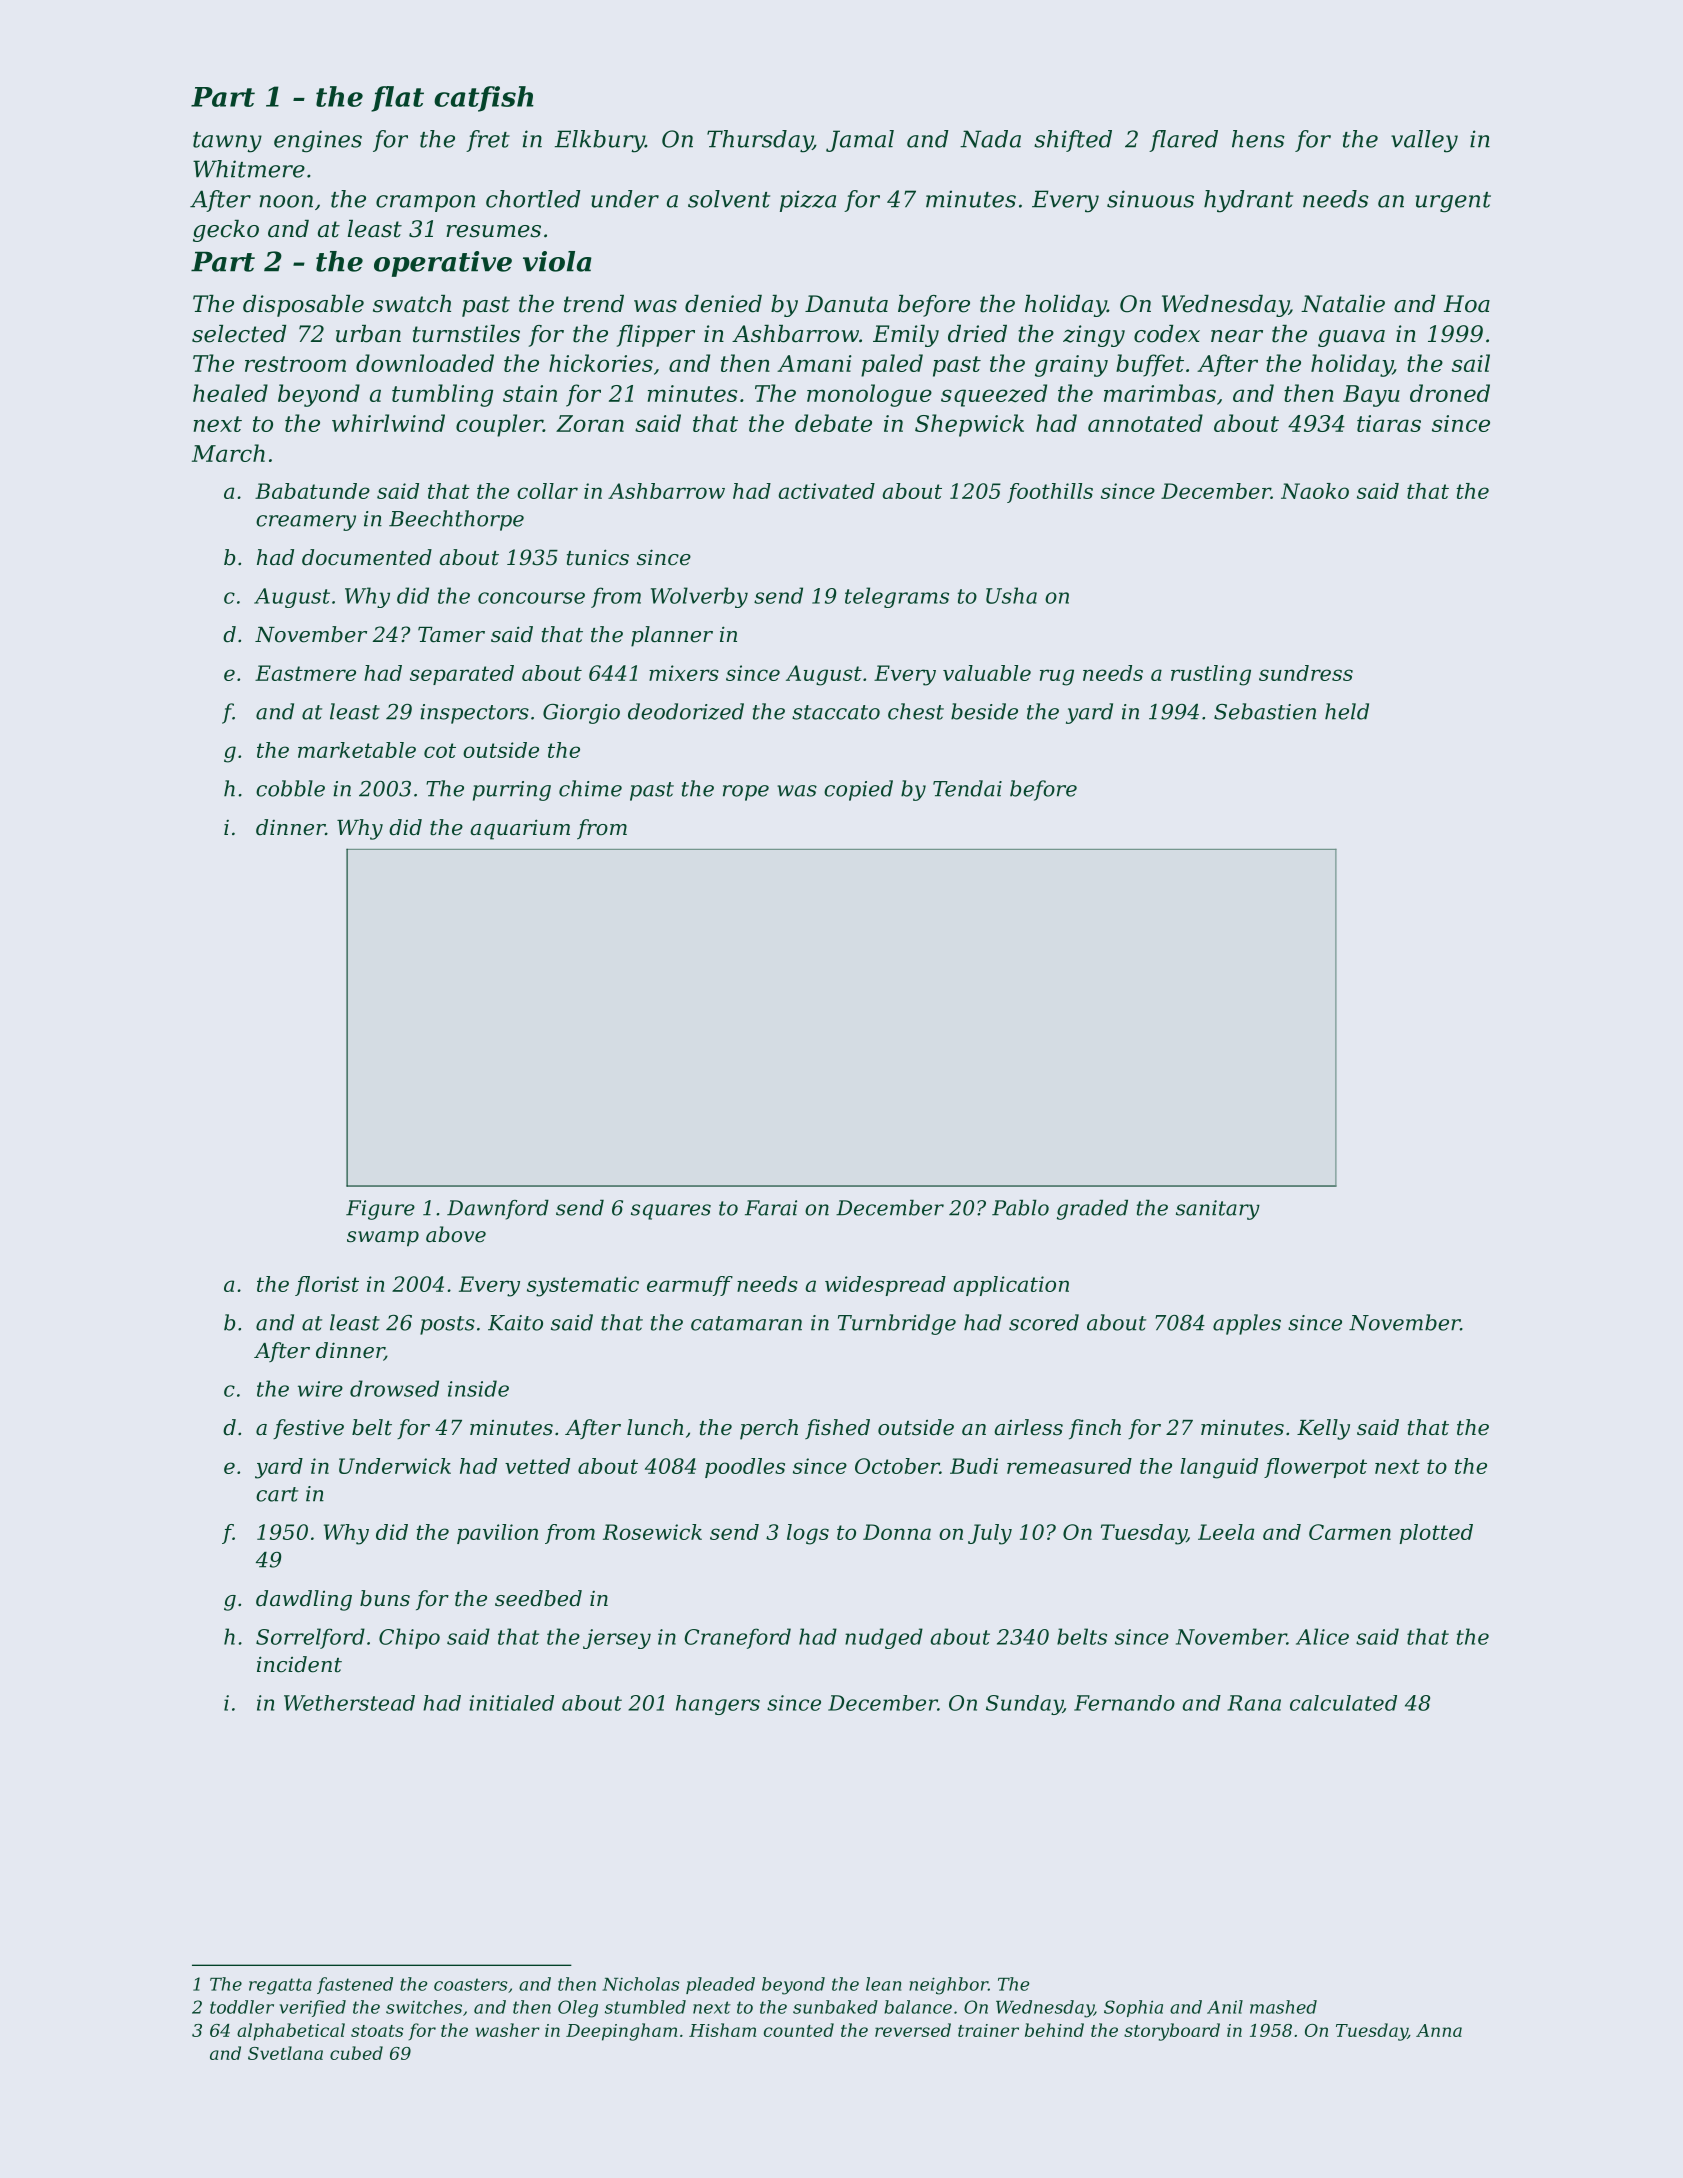 The image size is (1683, 2178). What do you see at coordinates (299, 1664) in the document?
I see `incident` at bounding box center [299, 1664].
